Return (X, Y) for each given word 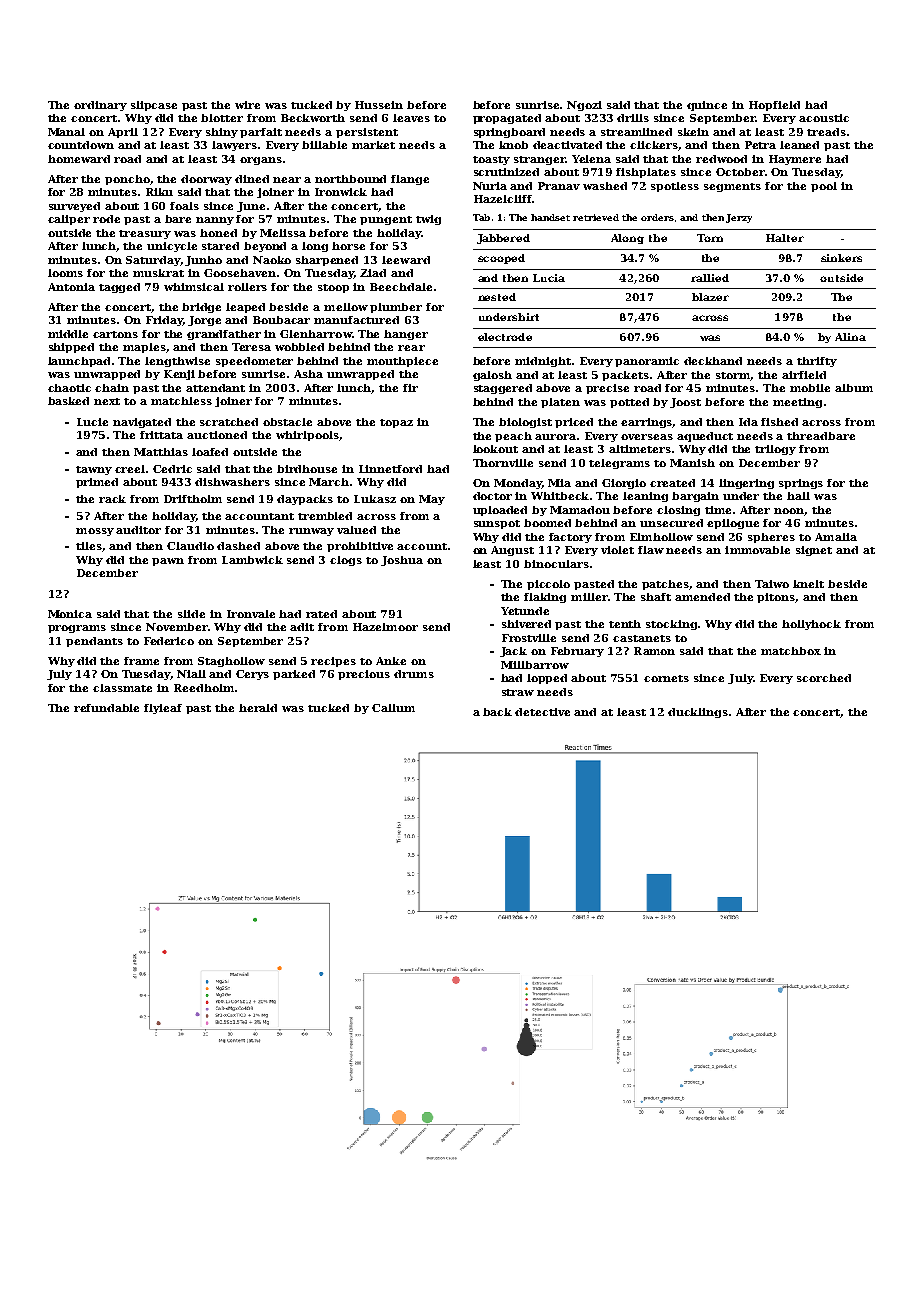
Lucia (549, 278)
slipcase (154, 106)
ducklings (698, 713)
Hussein (379, 105)
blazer (710, 297)
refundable (106, 708)
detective (542, 712)
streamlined (636, 132)
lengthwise (177, 362)
